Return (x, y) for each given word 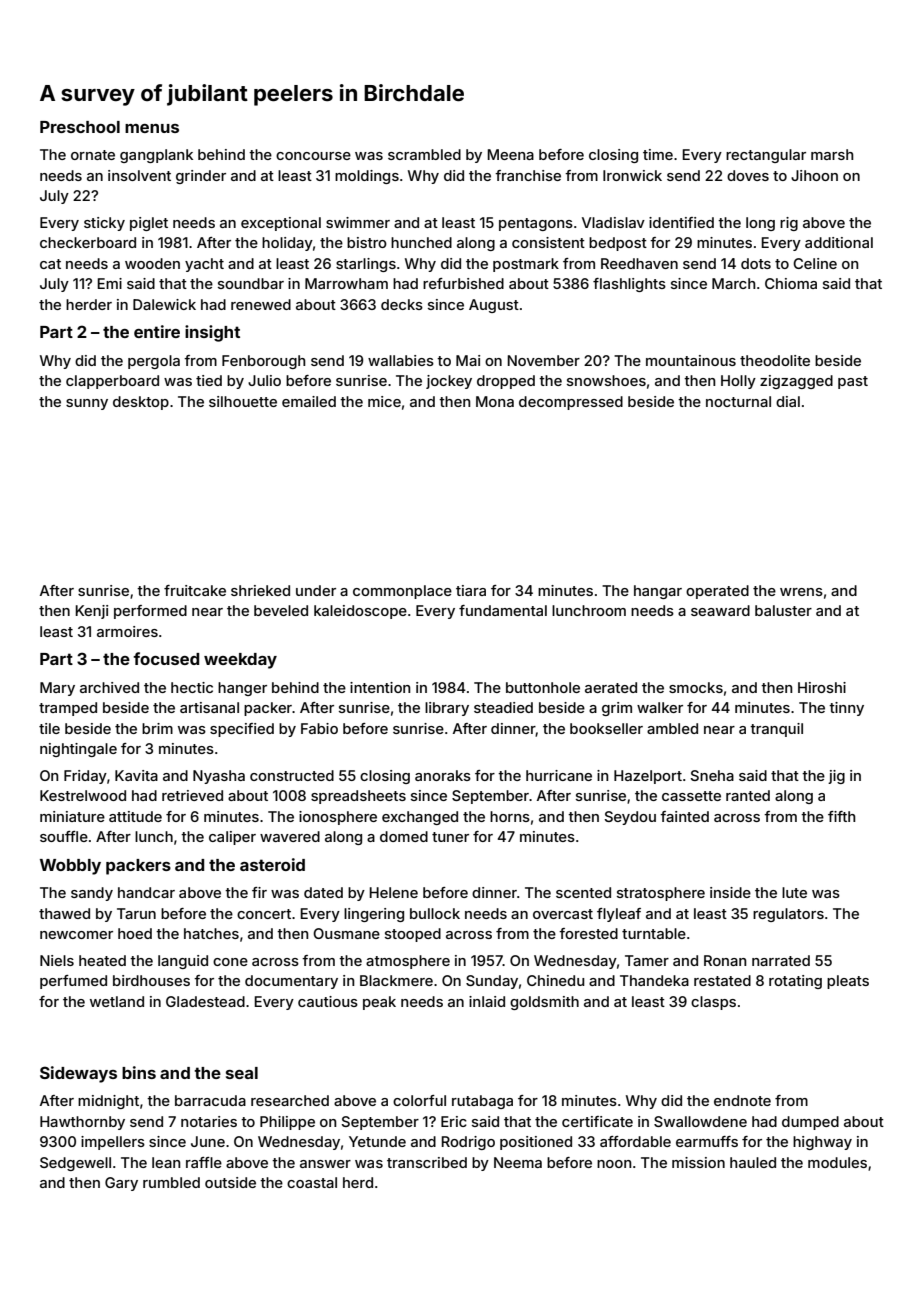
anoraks (443, 775)
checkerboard (88, 242)
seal (242, 1073)
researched (290, 1100)
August (494, 306)
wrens (801, 592)
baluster (783, 610)
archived (109, 687)
